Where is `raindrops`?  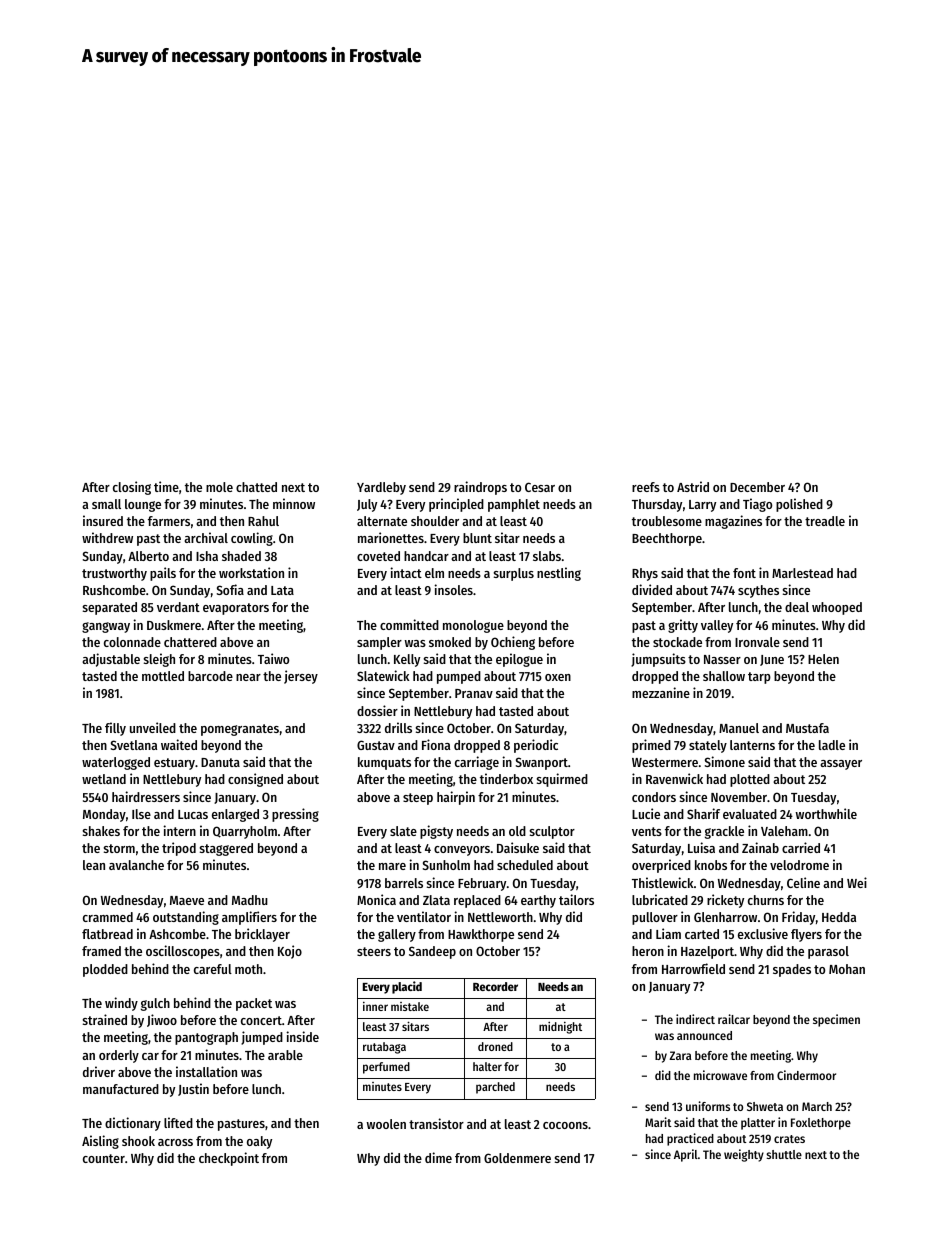 raindrops is located at coordinates (480, 488).
